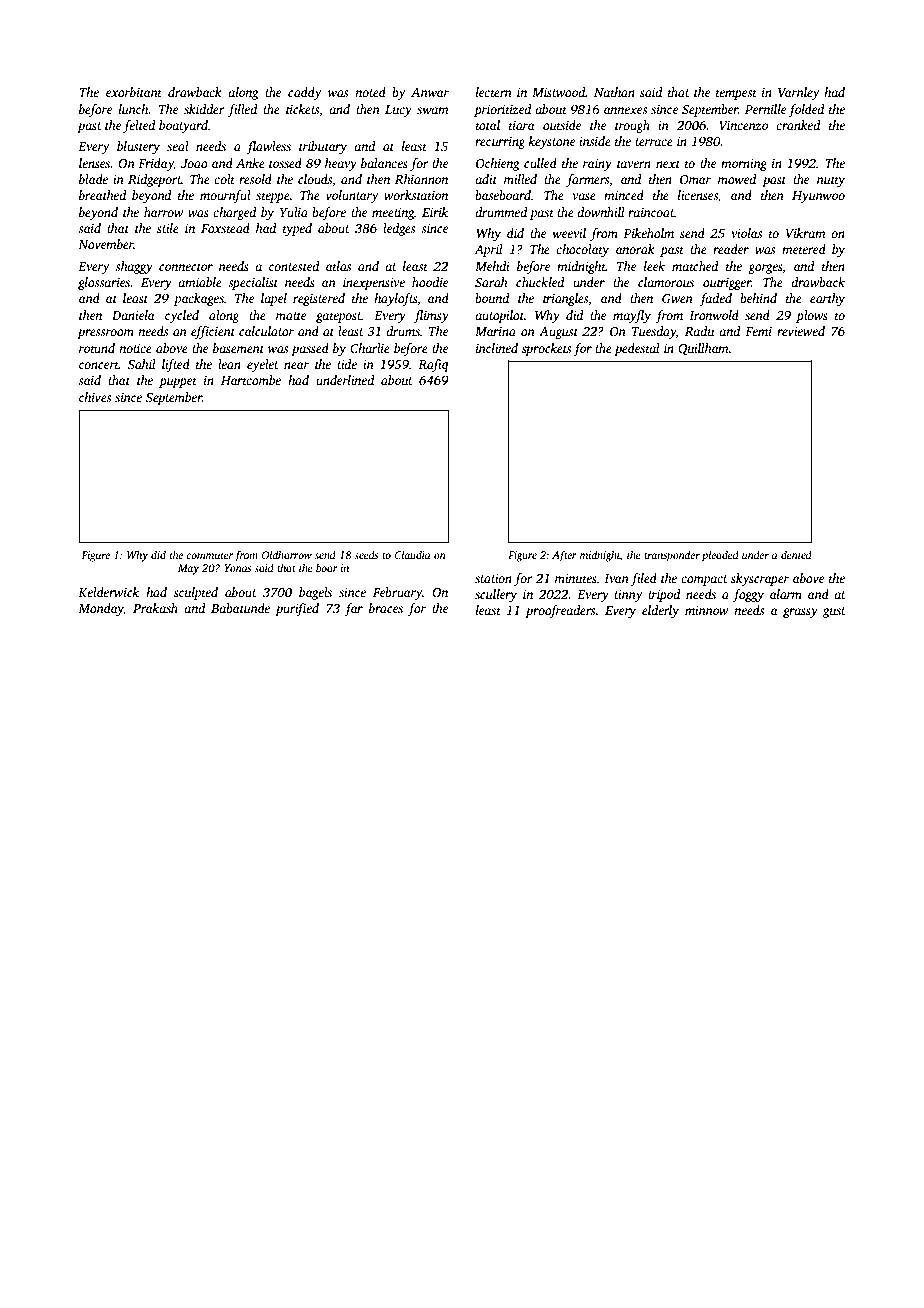 This screenshot has width=924, height=1308. I want to click on commuter, so click(210, 555).
